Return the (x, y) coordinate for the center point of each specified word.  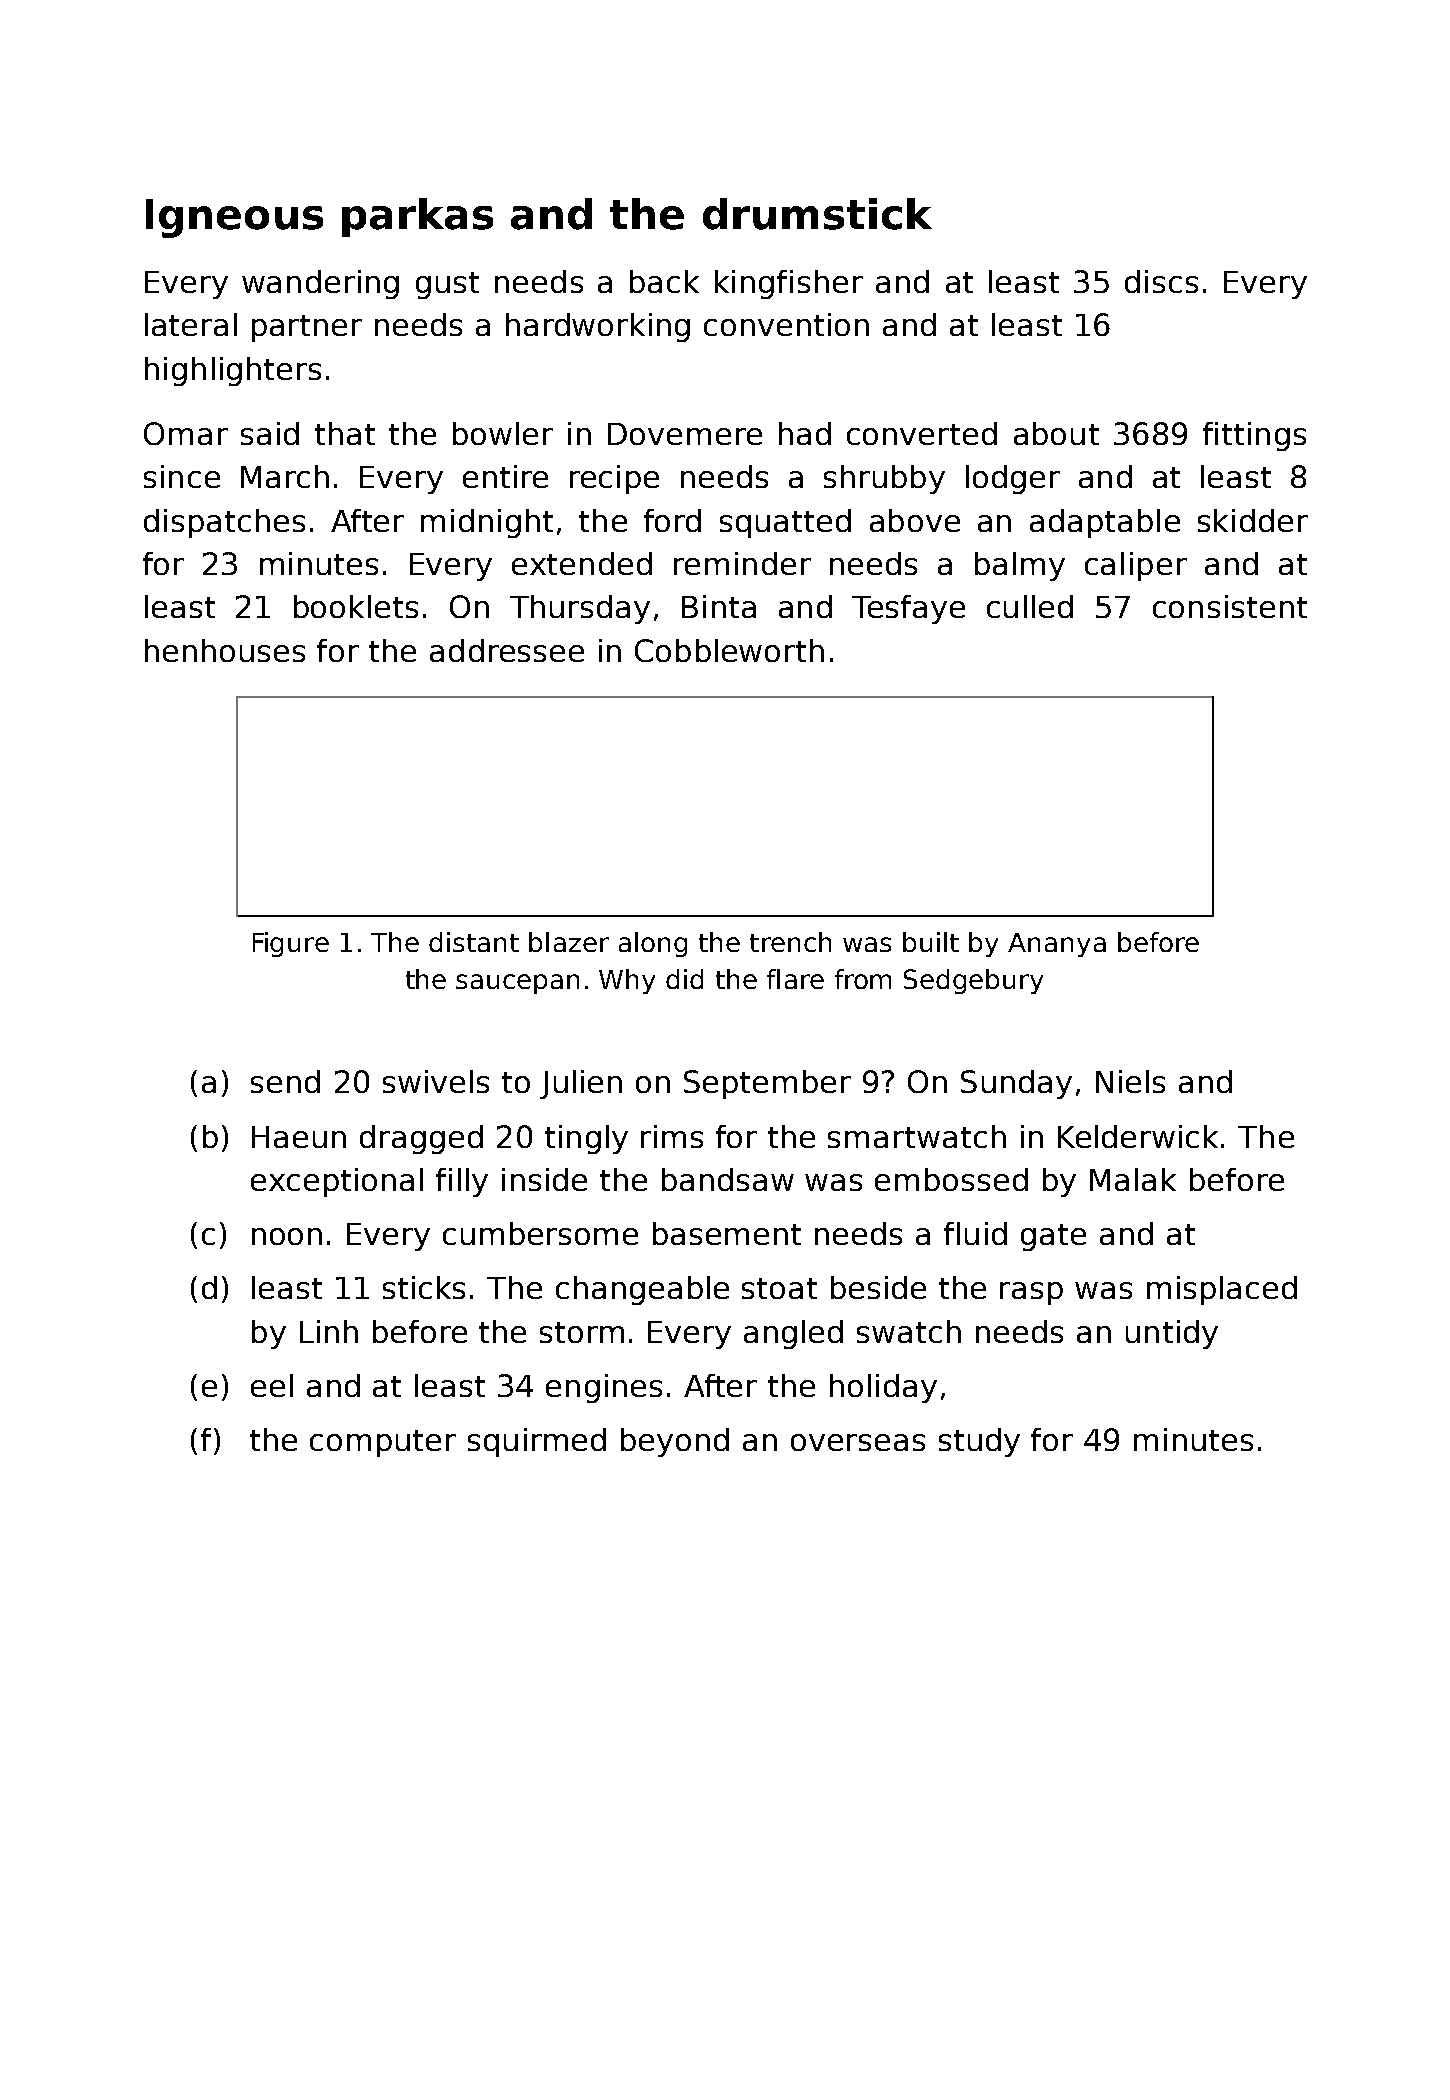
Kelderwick (1138, 1136)
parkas (417, 217)
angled (793, 1334)
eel (272, 1385)
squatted (785, 523)
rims (672, 1136)
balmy (1020, 566)
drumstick (817, 214)
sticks (424, 1287)
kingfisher (789, 284)
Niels (1130, 1081)
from (863, 979)
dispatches (224, 523)
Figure (291, 944)
